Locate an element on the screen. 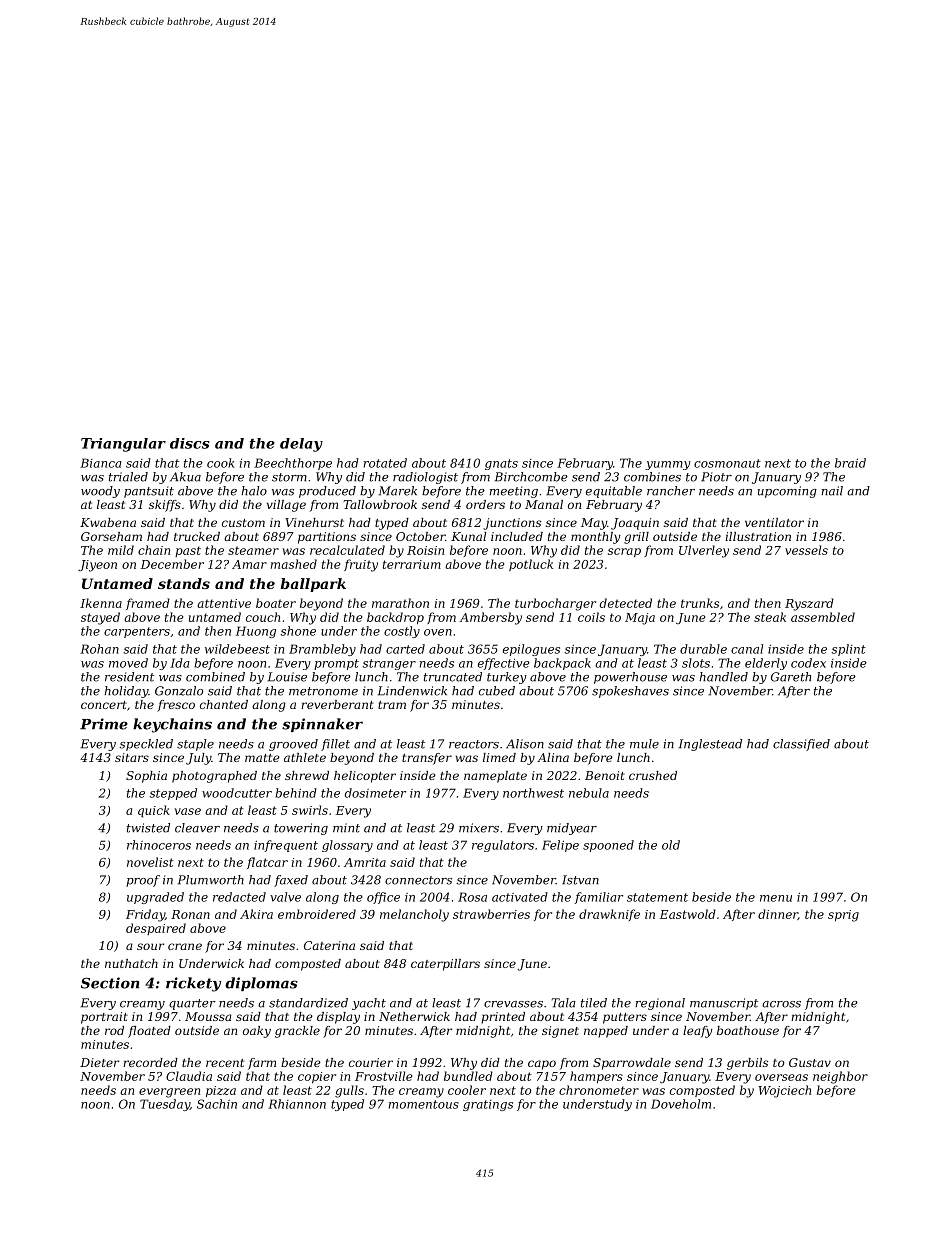 This screenshot has width=952, height=1233. drawknife is located at coordinates (609, 915).
